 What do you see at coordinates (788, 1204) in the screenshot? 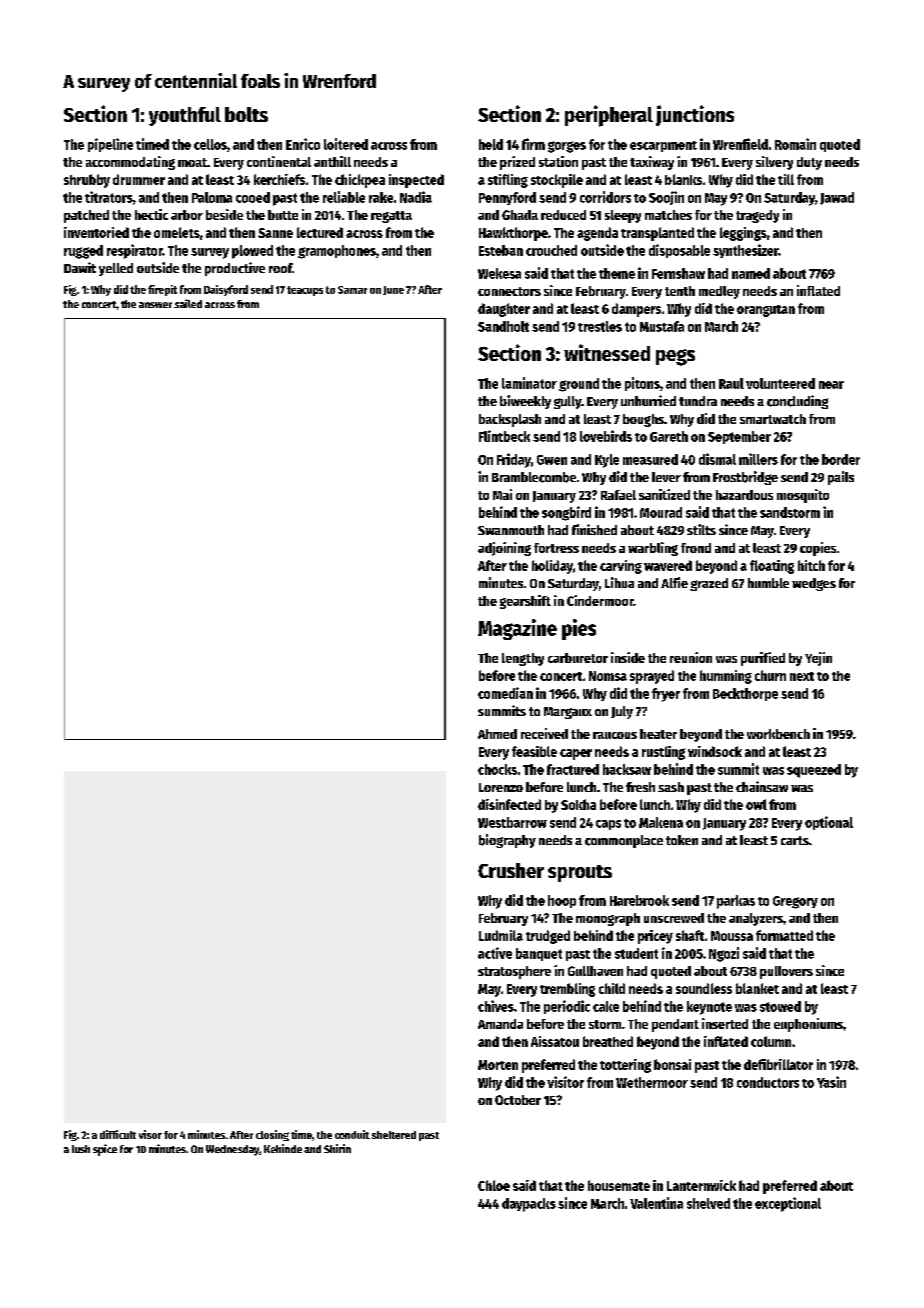
I see `exceptional` at bounding box center [788, 1204].
